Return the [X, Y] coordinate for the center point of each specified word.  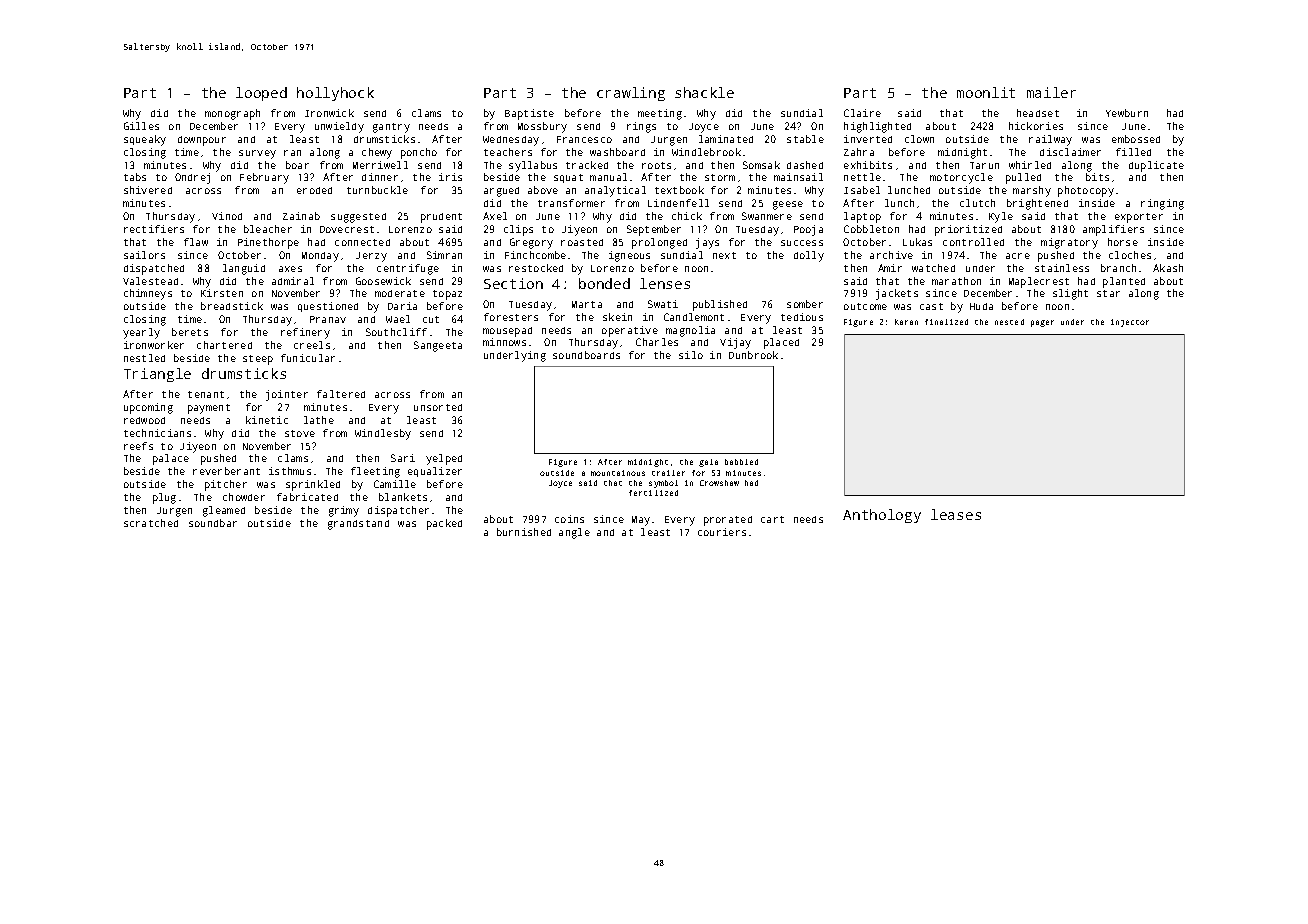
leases [956, 514]
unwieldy [339, 127]
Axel [495, 216]
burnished [524, 532]
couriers [722, 532]
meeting [660, 114]
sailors [144, 255]
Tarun [984, 165]
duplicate [1156, 166]
